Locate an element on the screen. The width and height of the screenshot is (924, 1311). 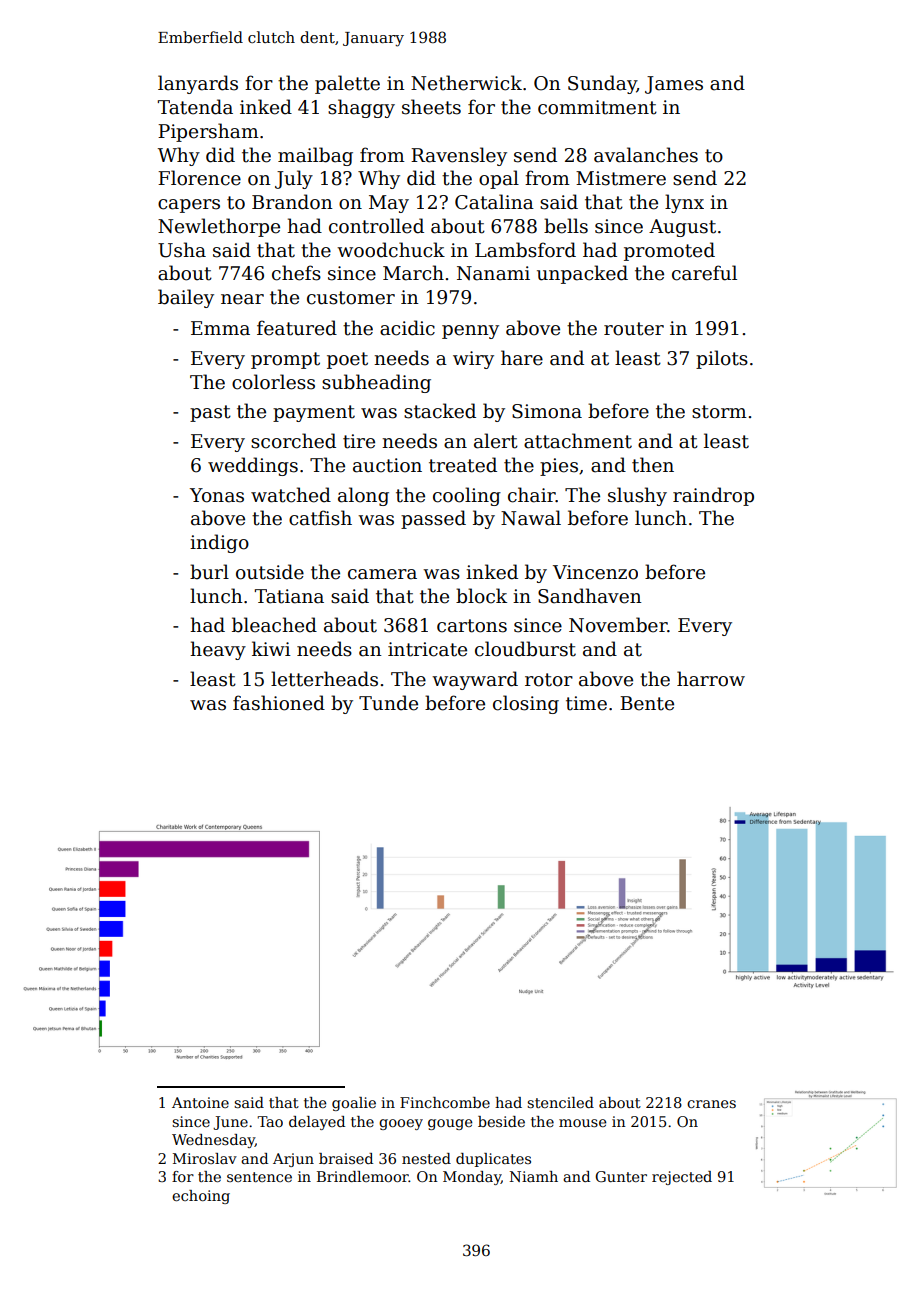
acidic is located at coordinates (407, 328).
